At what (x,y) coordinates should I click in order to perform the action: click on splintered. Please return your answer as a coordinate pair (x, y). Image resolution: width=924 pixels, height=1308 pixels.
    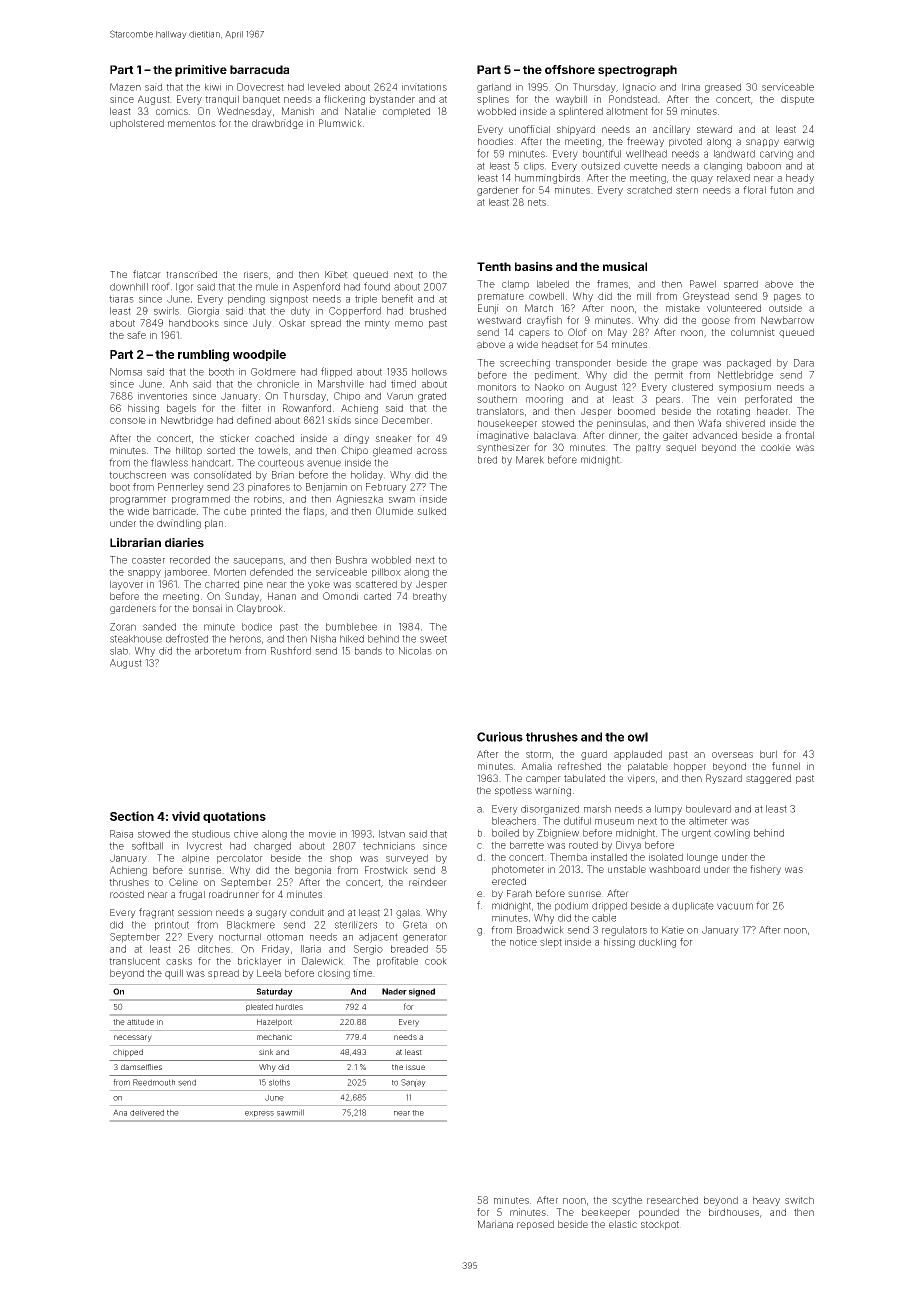
    Looking at the image, I should click on (581, 112).
